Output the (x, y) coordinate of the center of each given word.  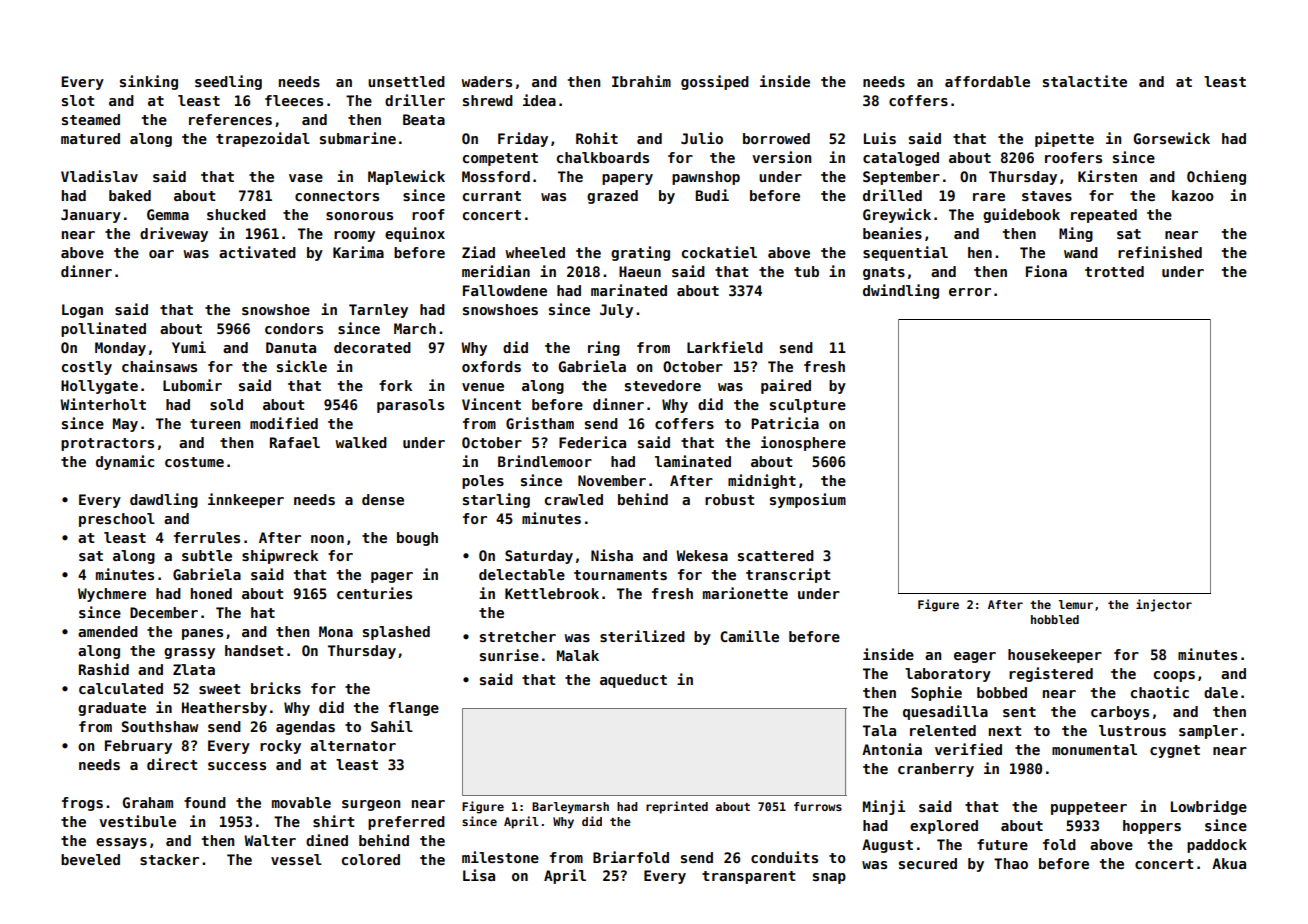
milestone (500, 857)
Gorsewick (1171, 138)
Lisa (479, 875)
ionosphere (803, 443)
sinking (149, 82)
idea (539, 100)
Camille (749, 636)
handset (254, 650)
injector (1164, 605)
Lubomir (192, 385)
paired (786, 386)
